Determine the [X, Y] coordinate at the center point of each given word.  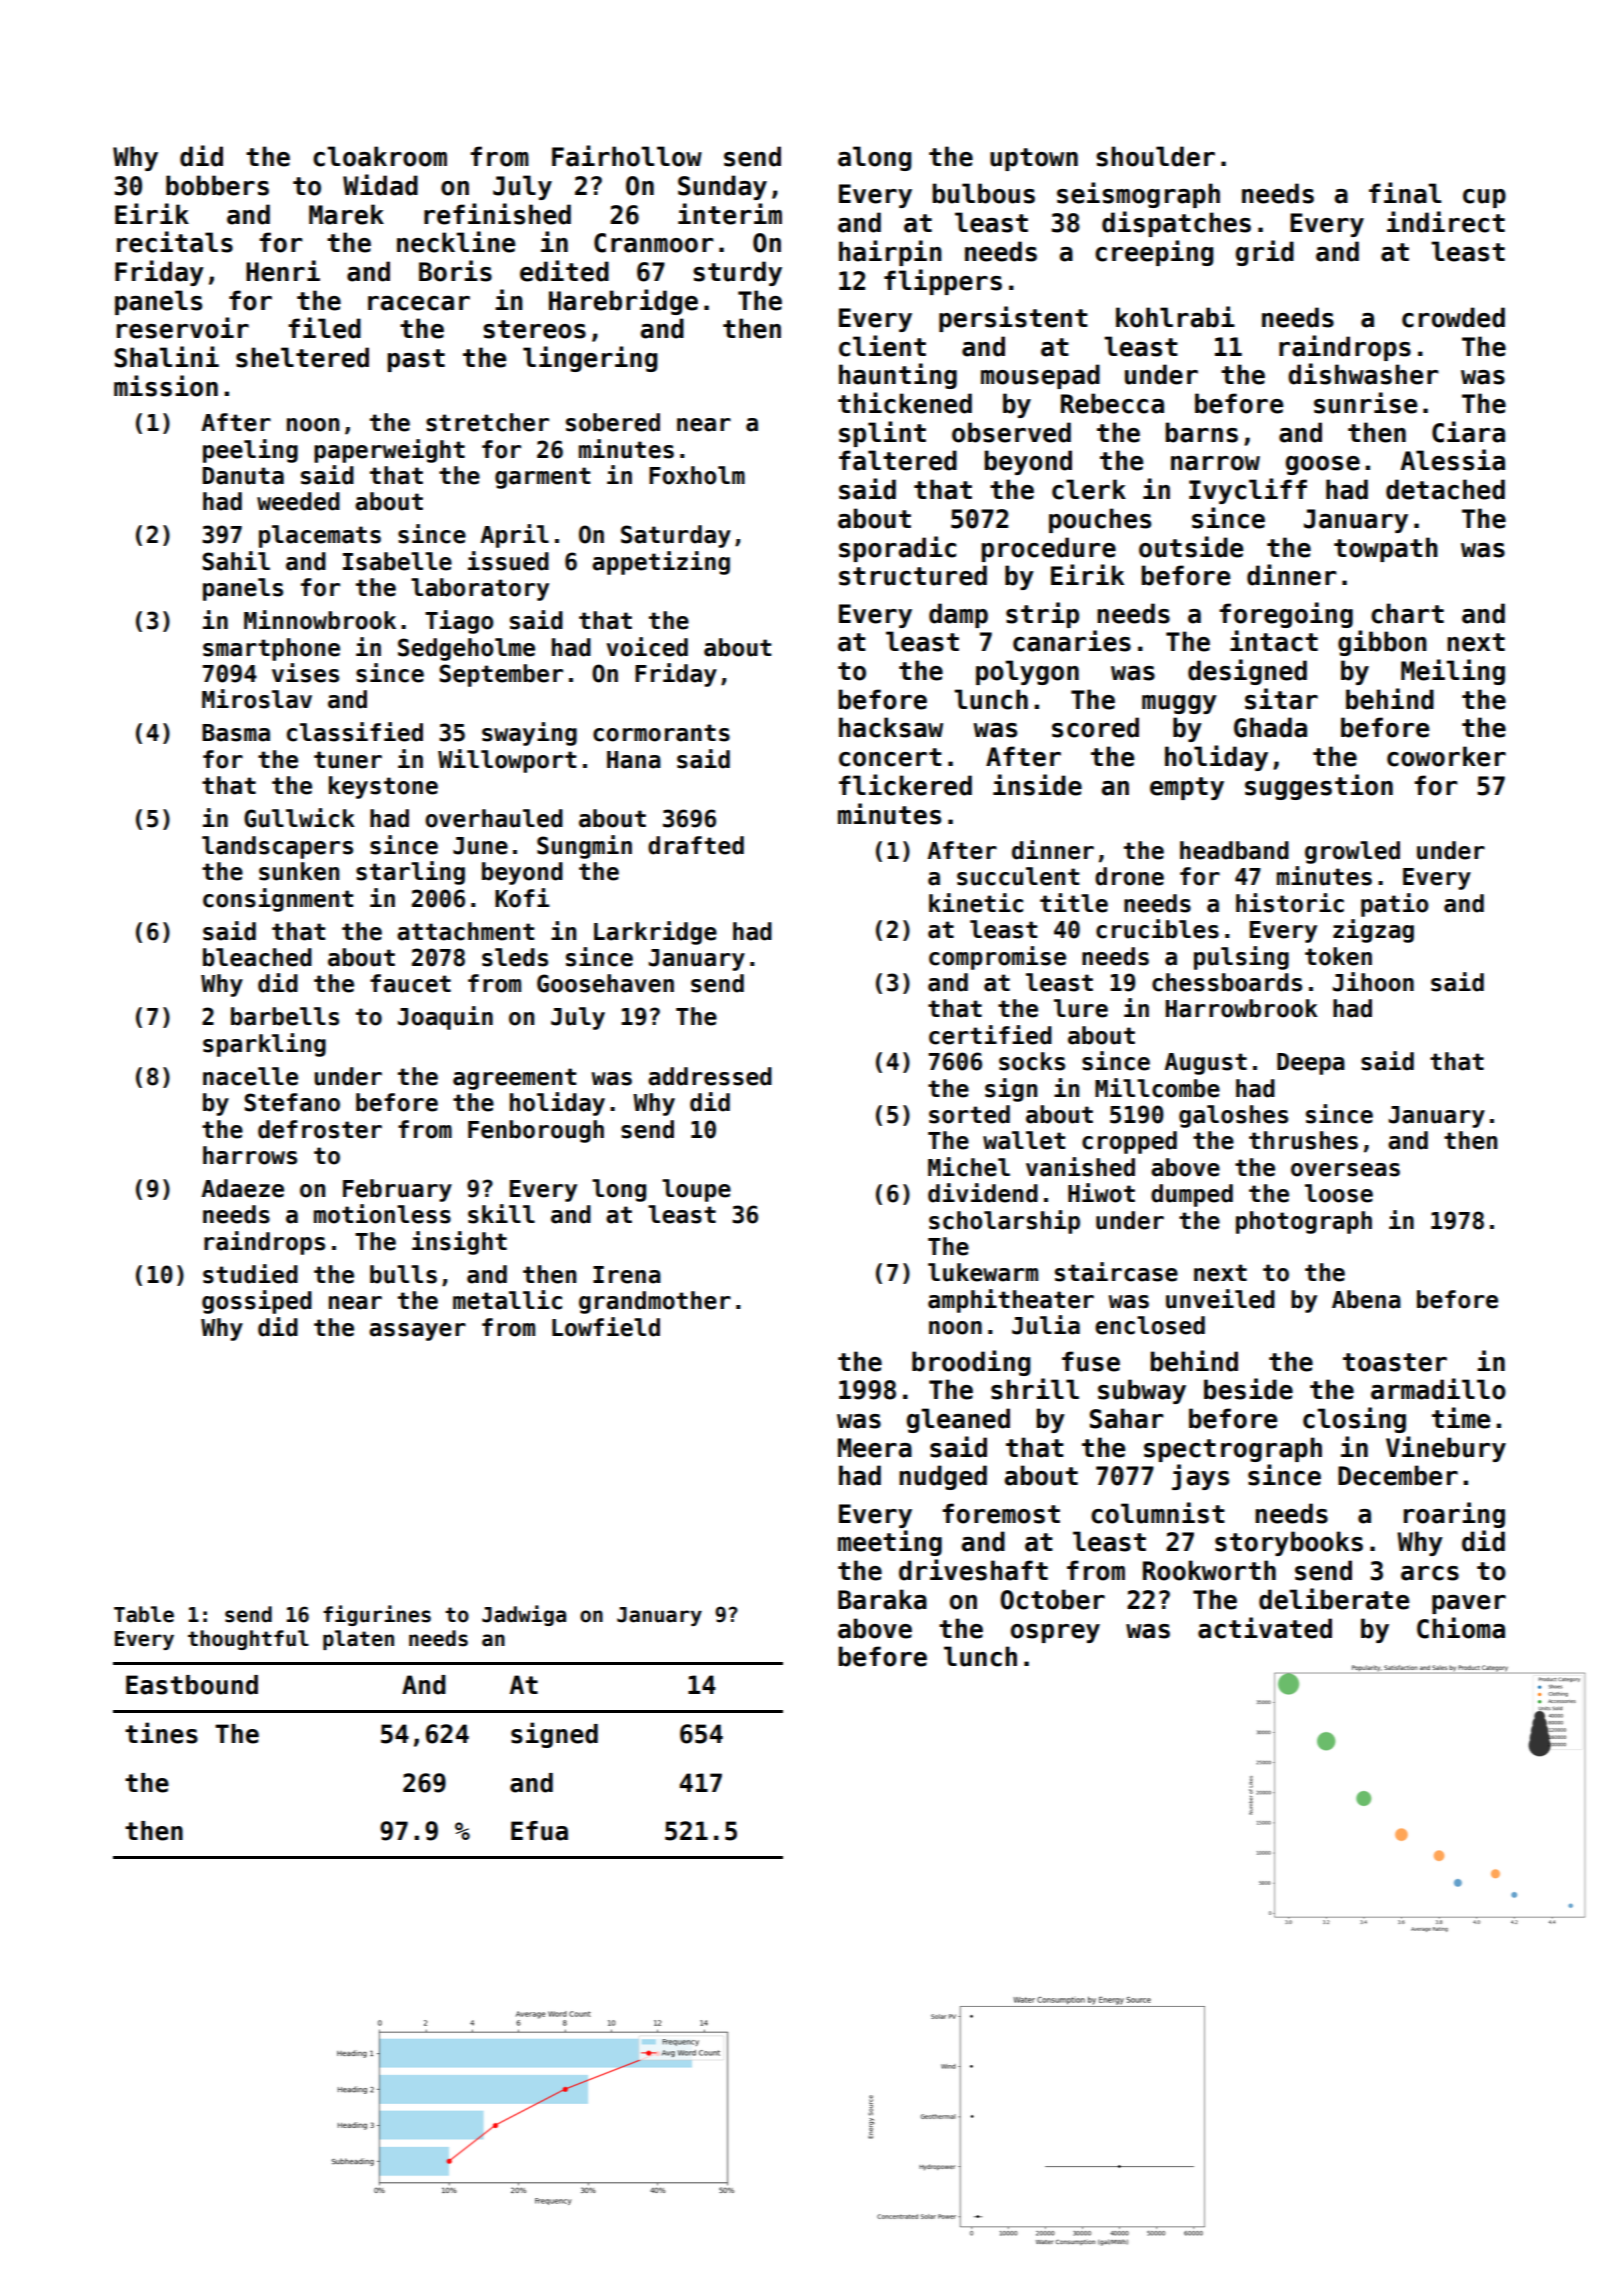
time [1461, 1418]
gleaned [958, 1420]
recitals [175, 242]
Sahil [236, 561]
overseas [1345, 1170]
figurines [377, 1615]
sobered [613, 422]
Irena [627, 1275]
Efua [539, 1831]
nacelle [250, 1076]
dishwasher [1363, 374]
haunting [898, 376]
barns [1202, 432]
